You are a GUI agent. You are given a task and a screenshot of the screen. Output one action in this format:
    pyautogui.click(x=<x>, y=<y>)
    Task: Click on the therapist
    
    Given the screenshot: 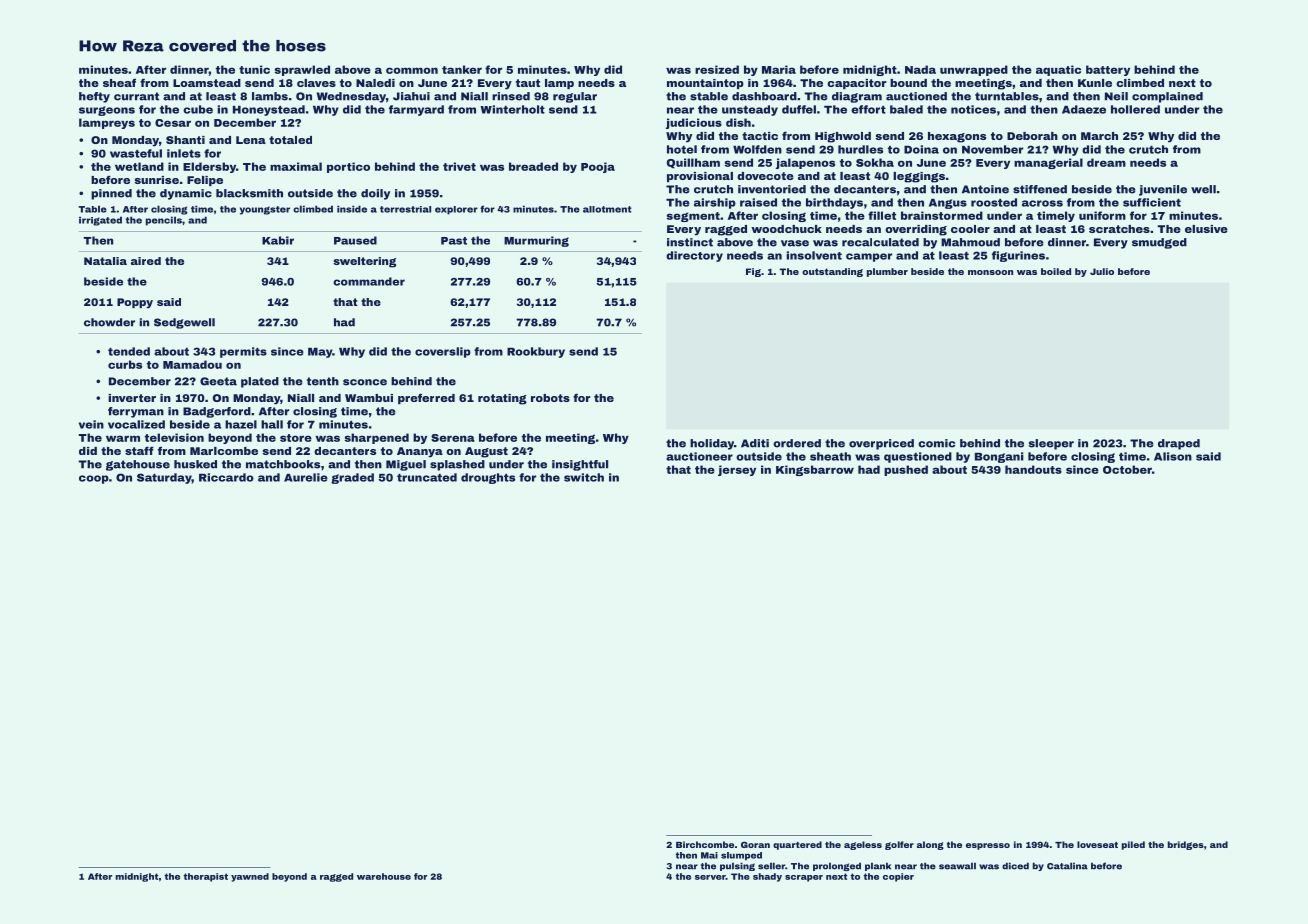 What is the action you would take?
    pyautogui.click(x=205, y=877)
